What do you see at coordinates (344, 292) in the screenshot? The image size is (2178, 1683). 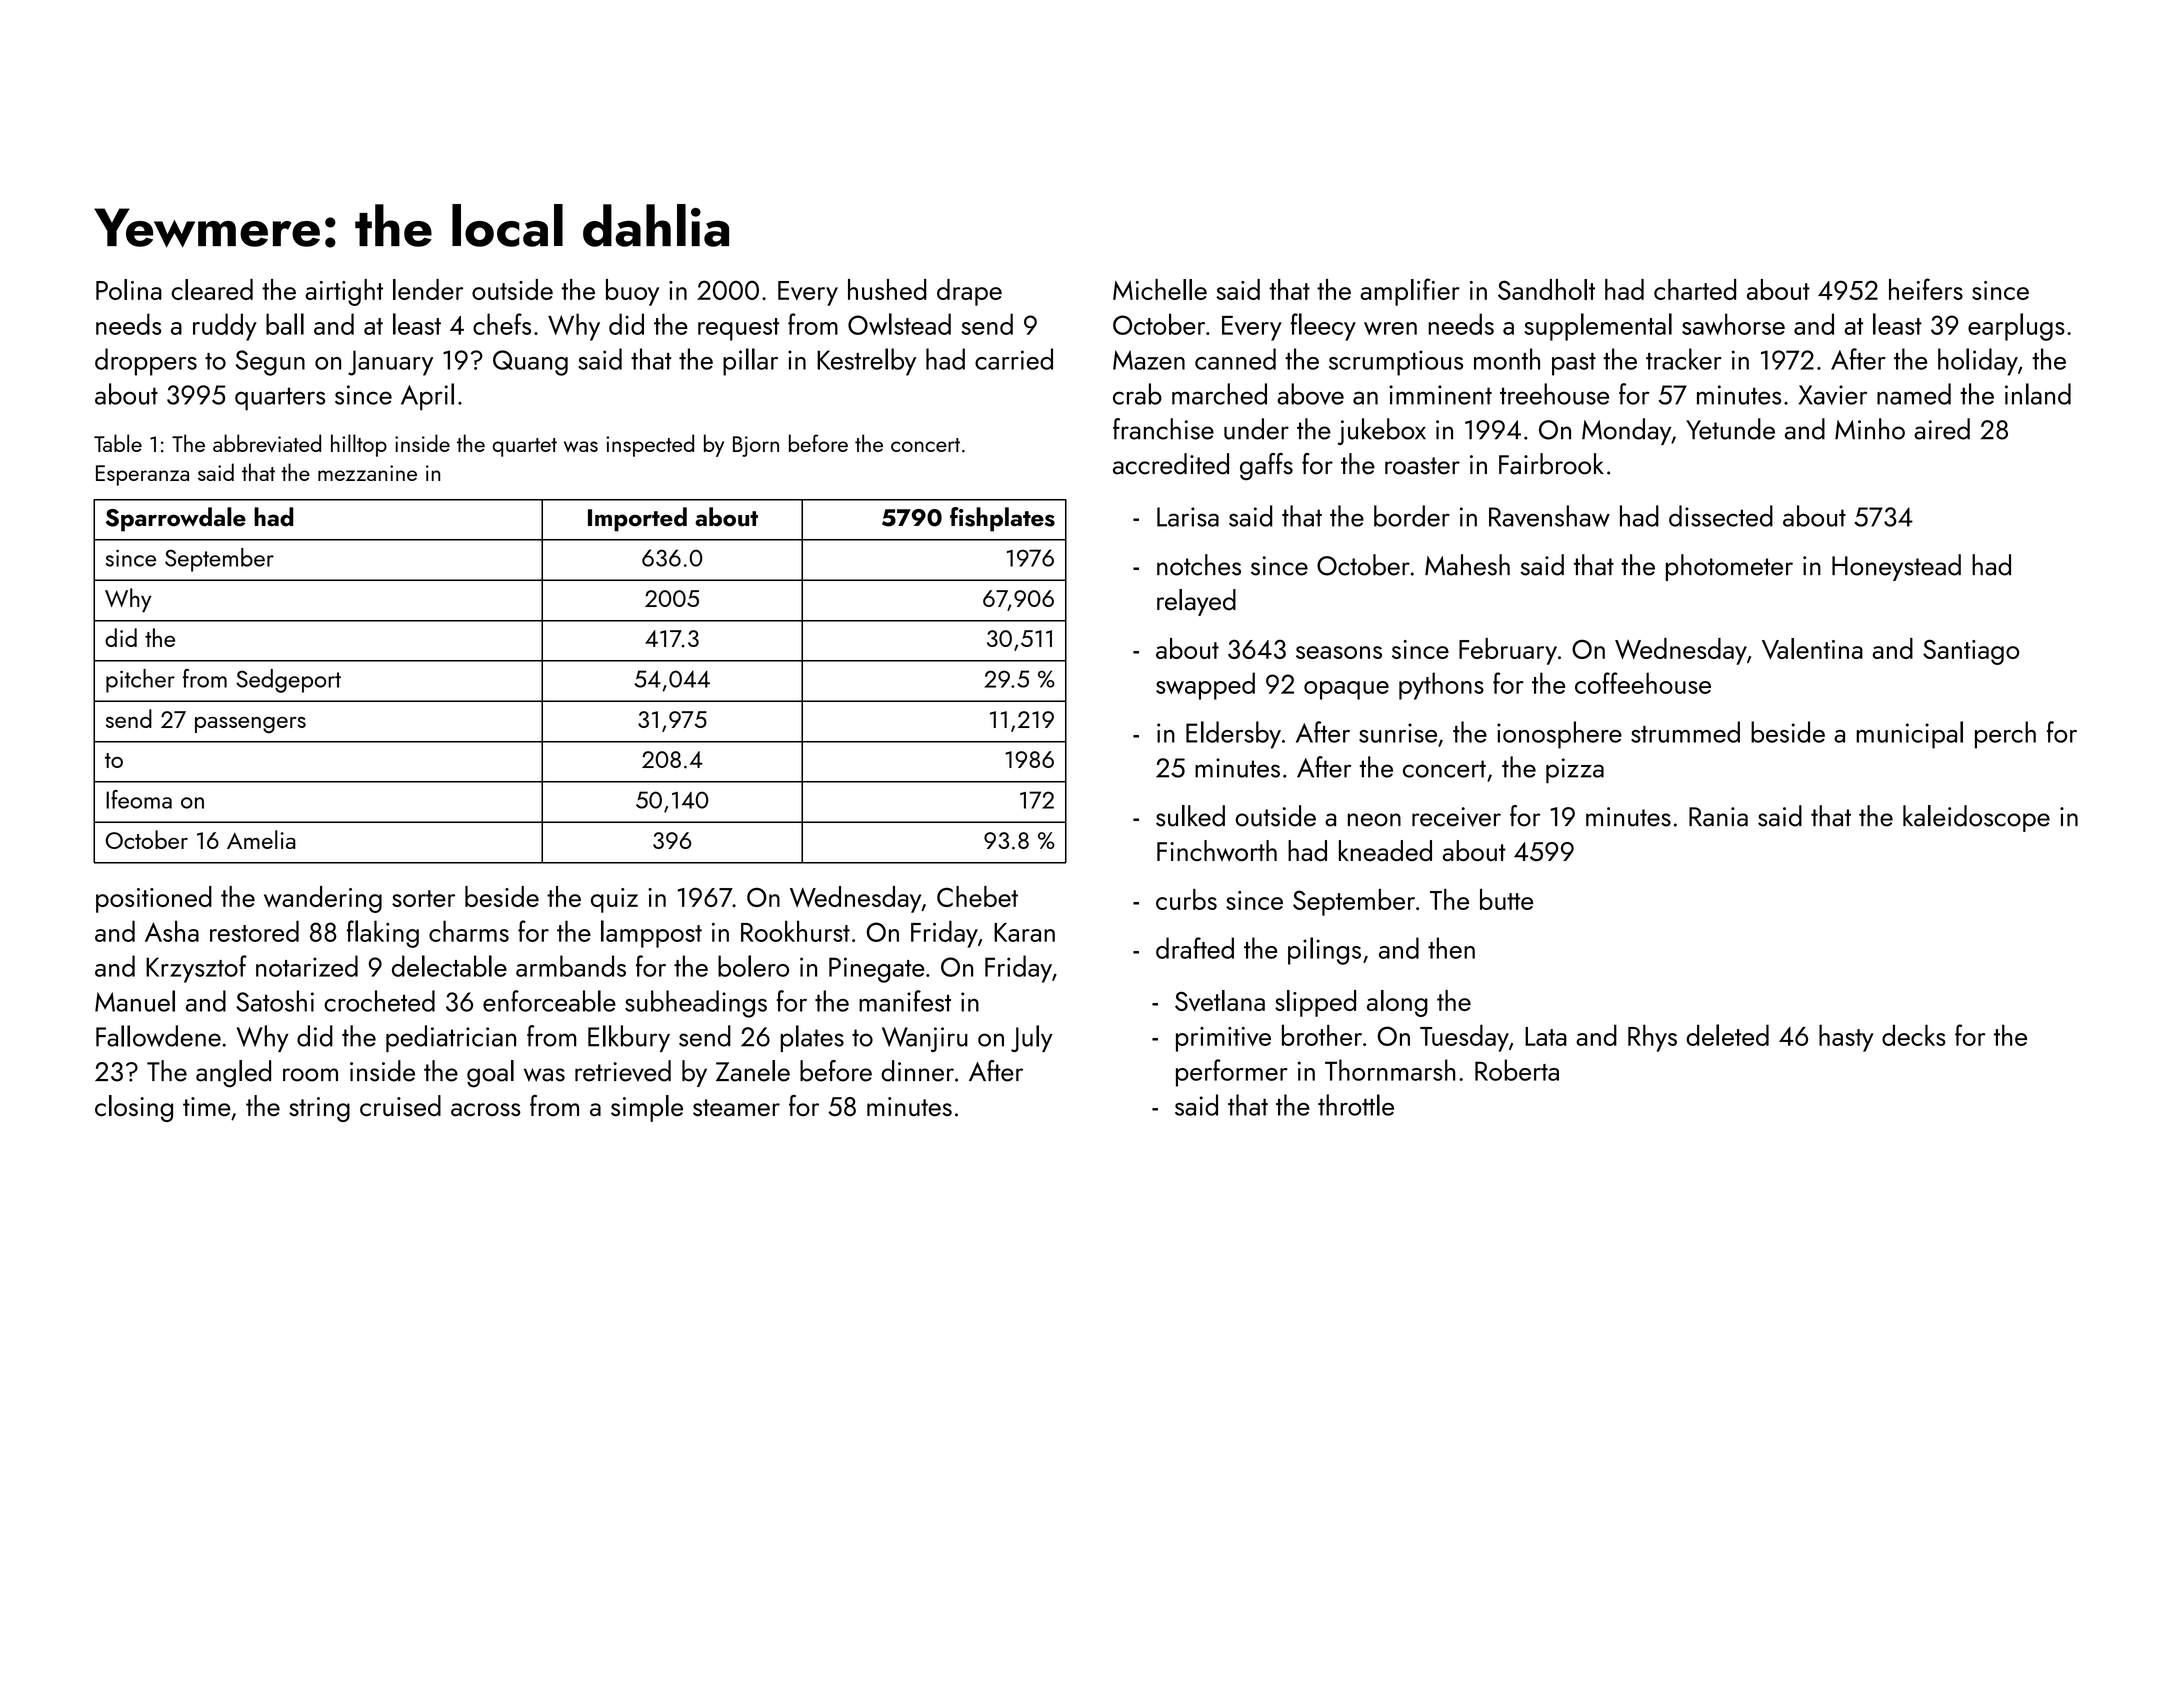 I see `airtight` at bounding box center [344, 292].
